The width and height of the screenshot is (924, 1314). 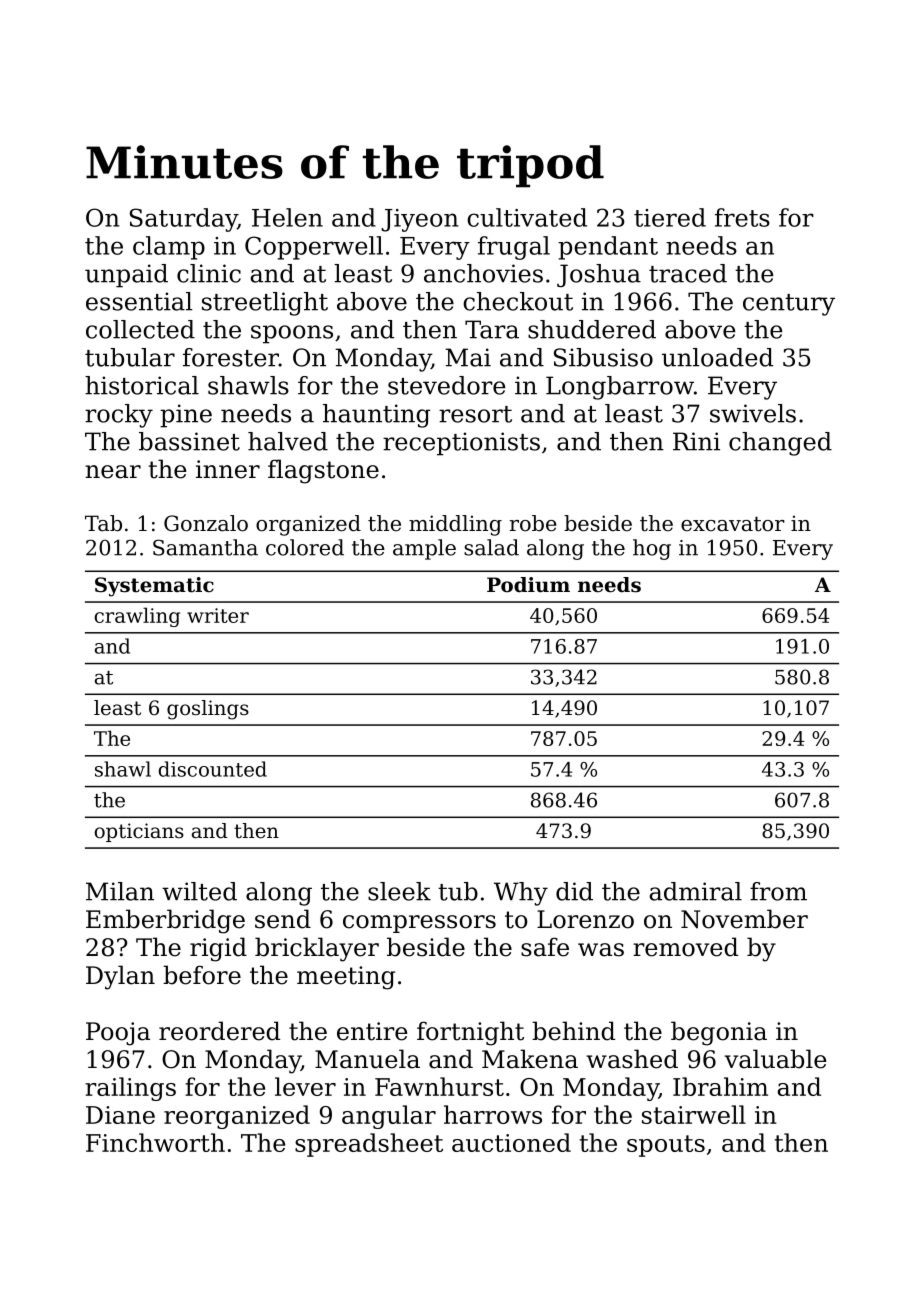 What do you see at coordinates (228, 469) in the screenshot?
I see `inner` at bounding box center [228, 469].
